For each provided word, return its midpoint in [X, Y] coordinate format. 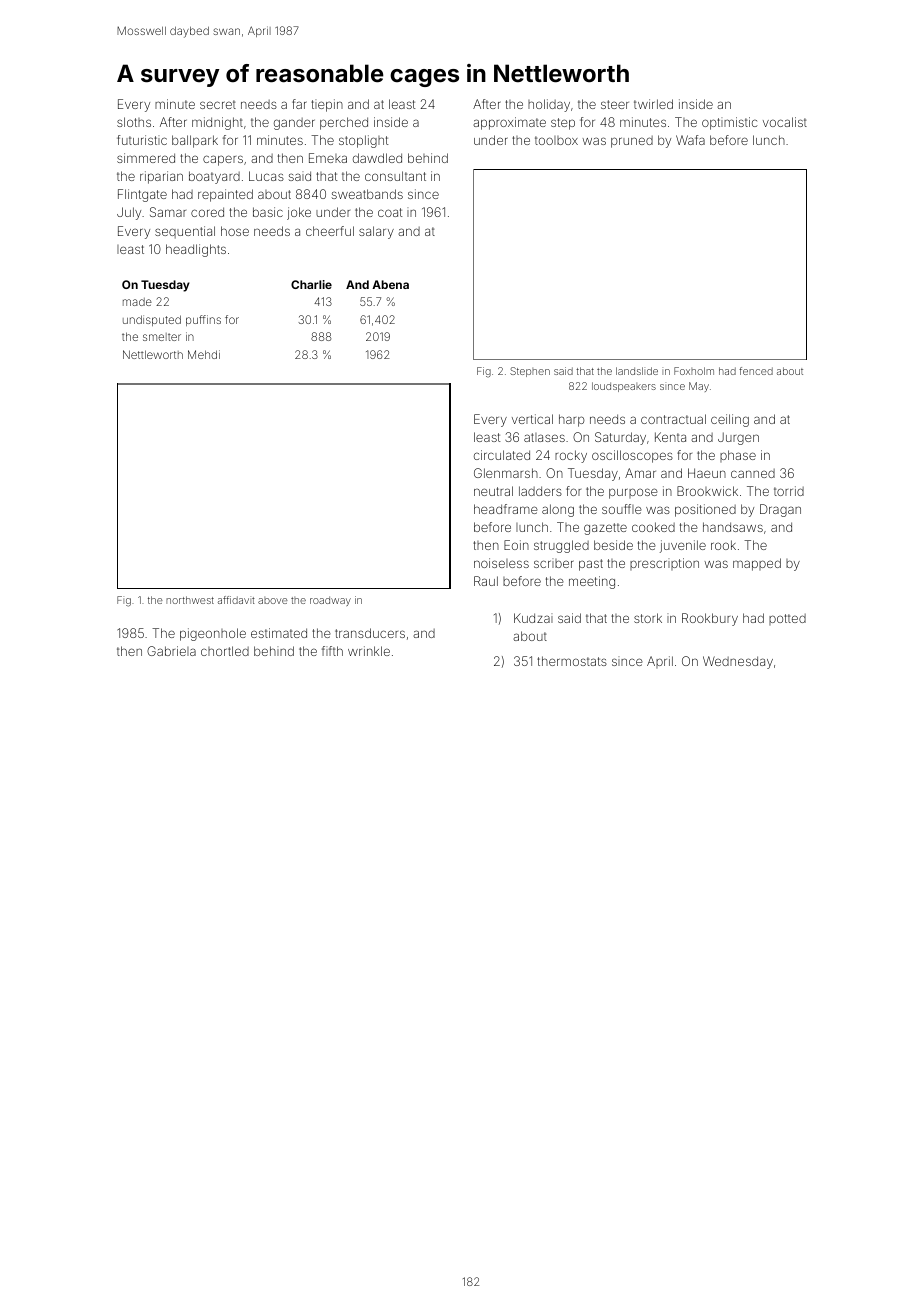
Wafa [690, 140]
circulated [502, 455]
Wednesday [738, 662]
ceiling [730, 420]
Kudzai [533, 618]
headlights [196, 250]
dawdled [377, 158]
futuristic [142, 140]
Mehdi [204, 354]
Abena [390, 284]
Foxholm [694, 371]
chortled [225, 651]
